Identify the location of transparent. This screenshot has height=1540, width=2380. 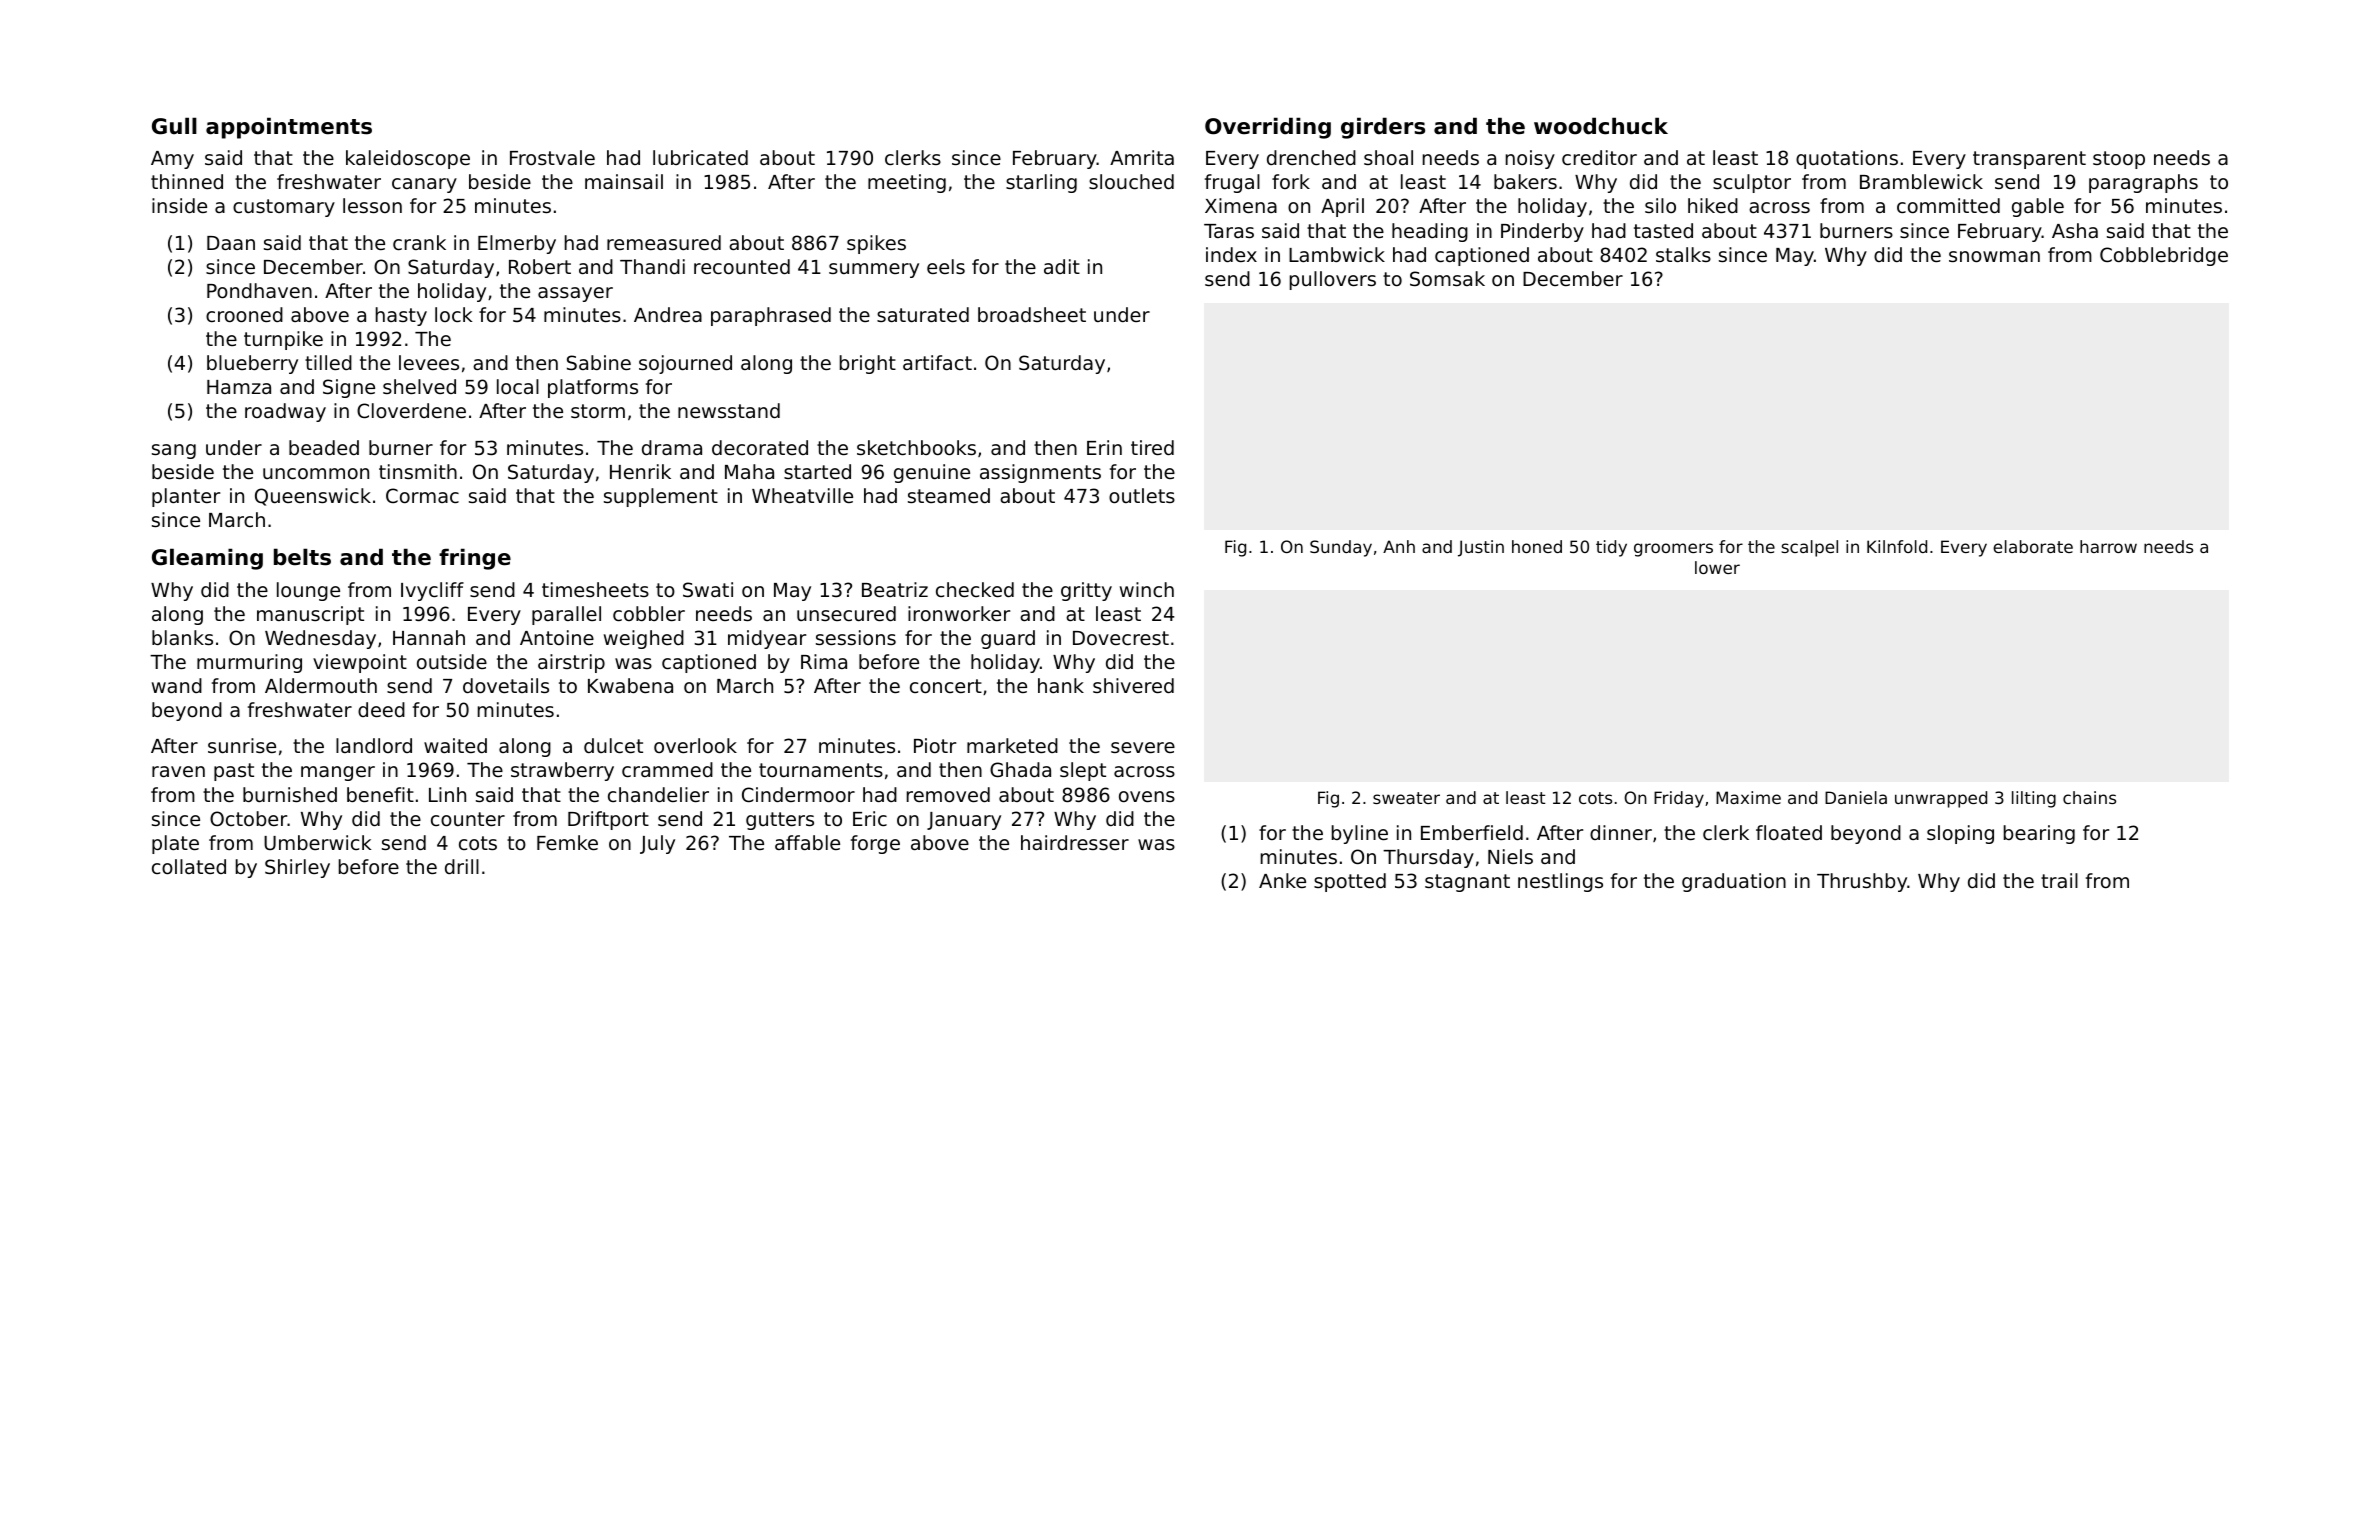
(2029, 160).
